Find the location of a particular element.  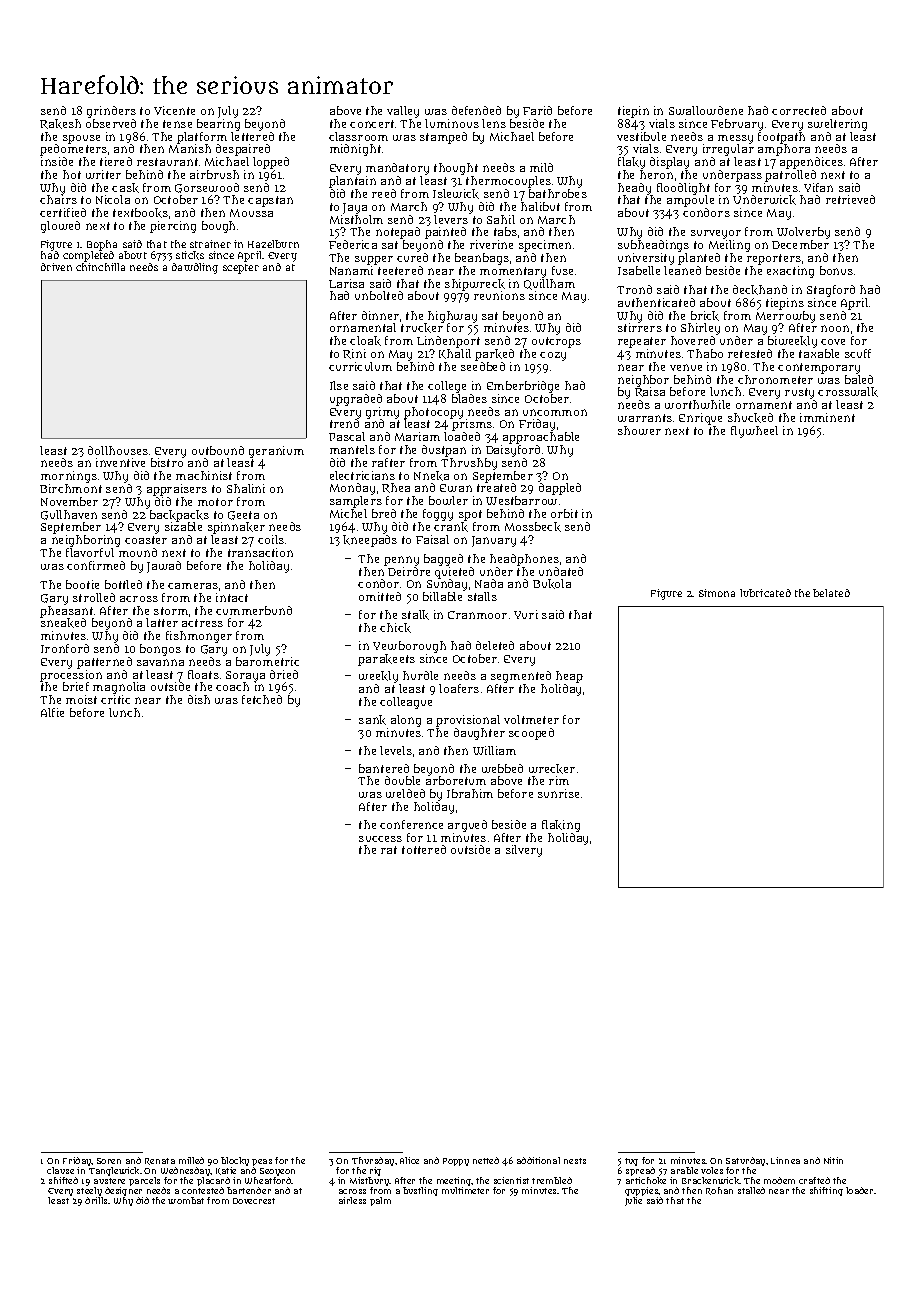

Simona is located at coordinates (717, 593).
